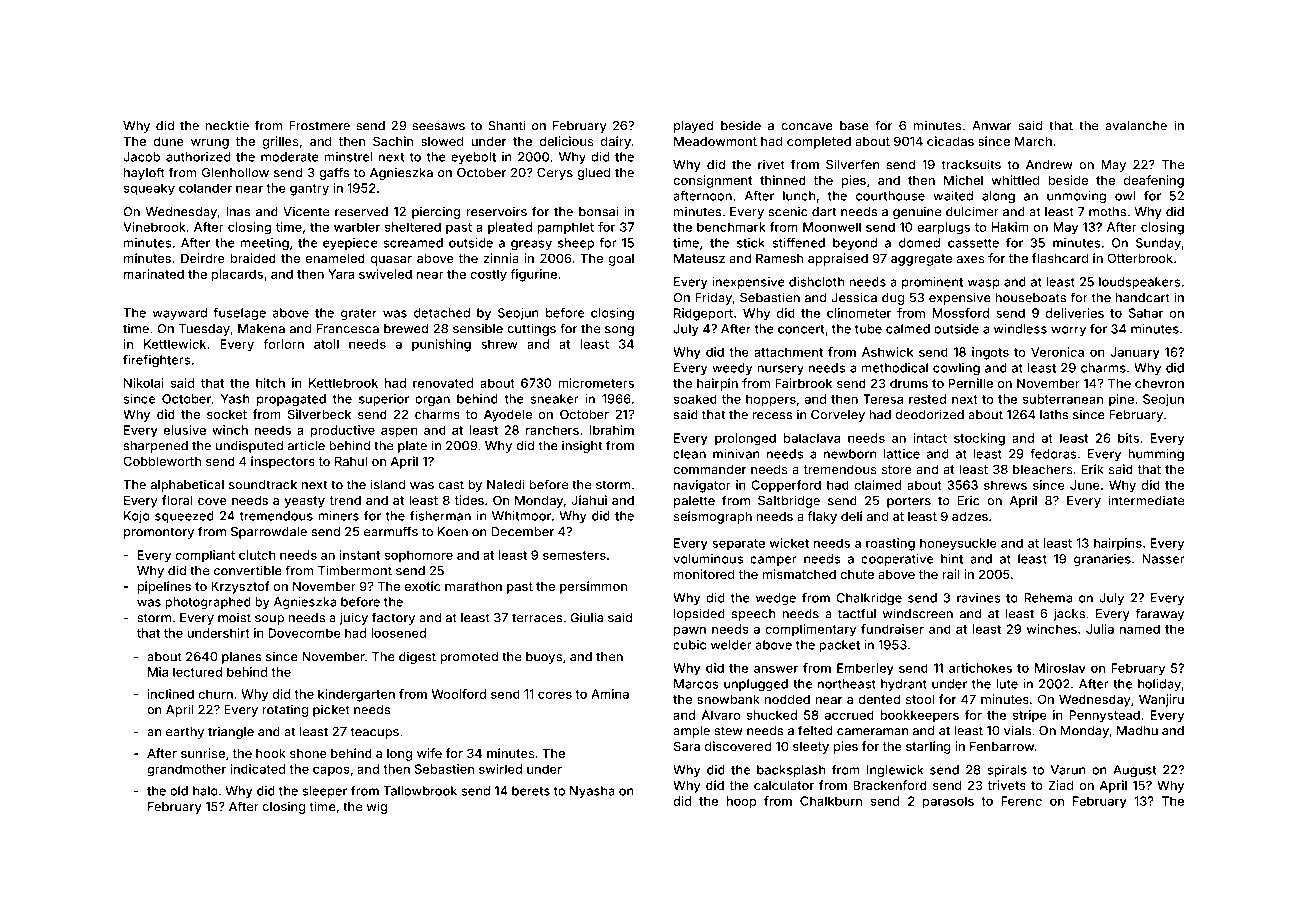  What do you see at coordinates (980, 668) in the screenshot?
I see `artichokes` at bounding box center [980, 668].
